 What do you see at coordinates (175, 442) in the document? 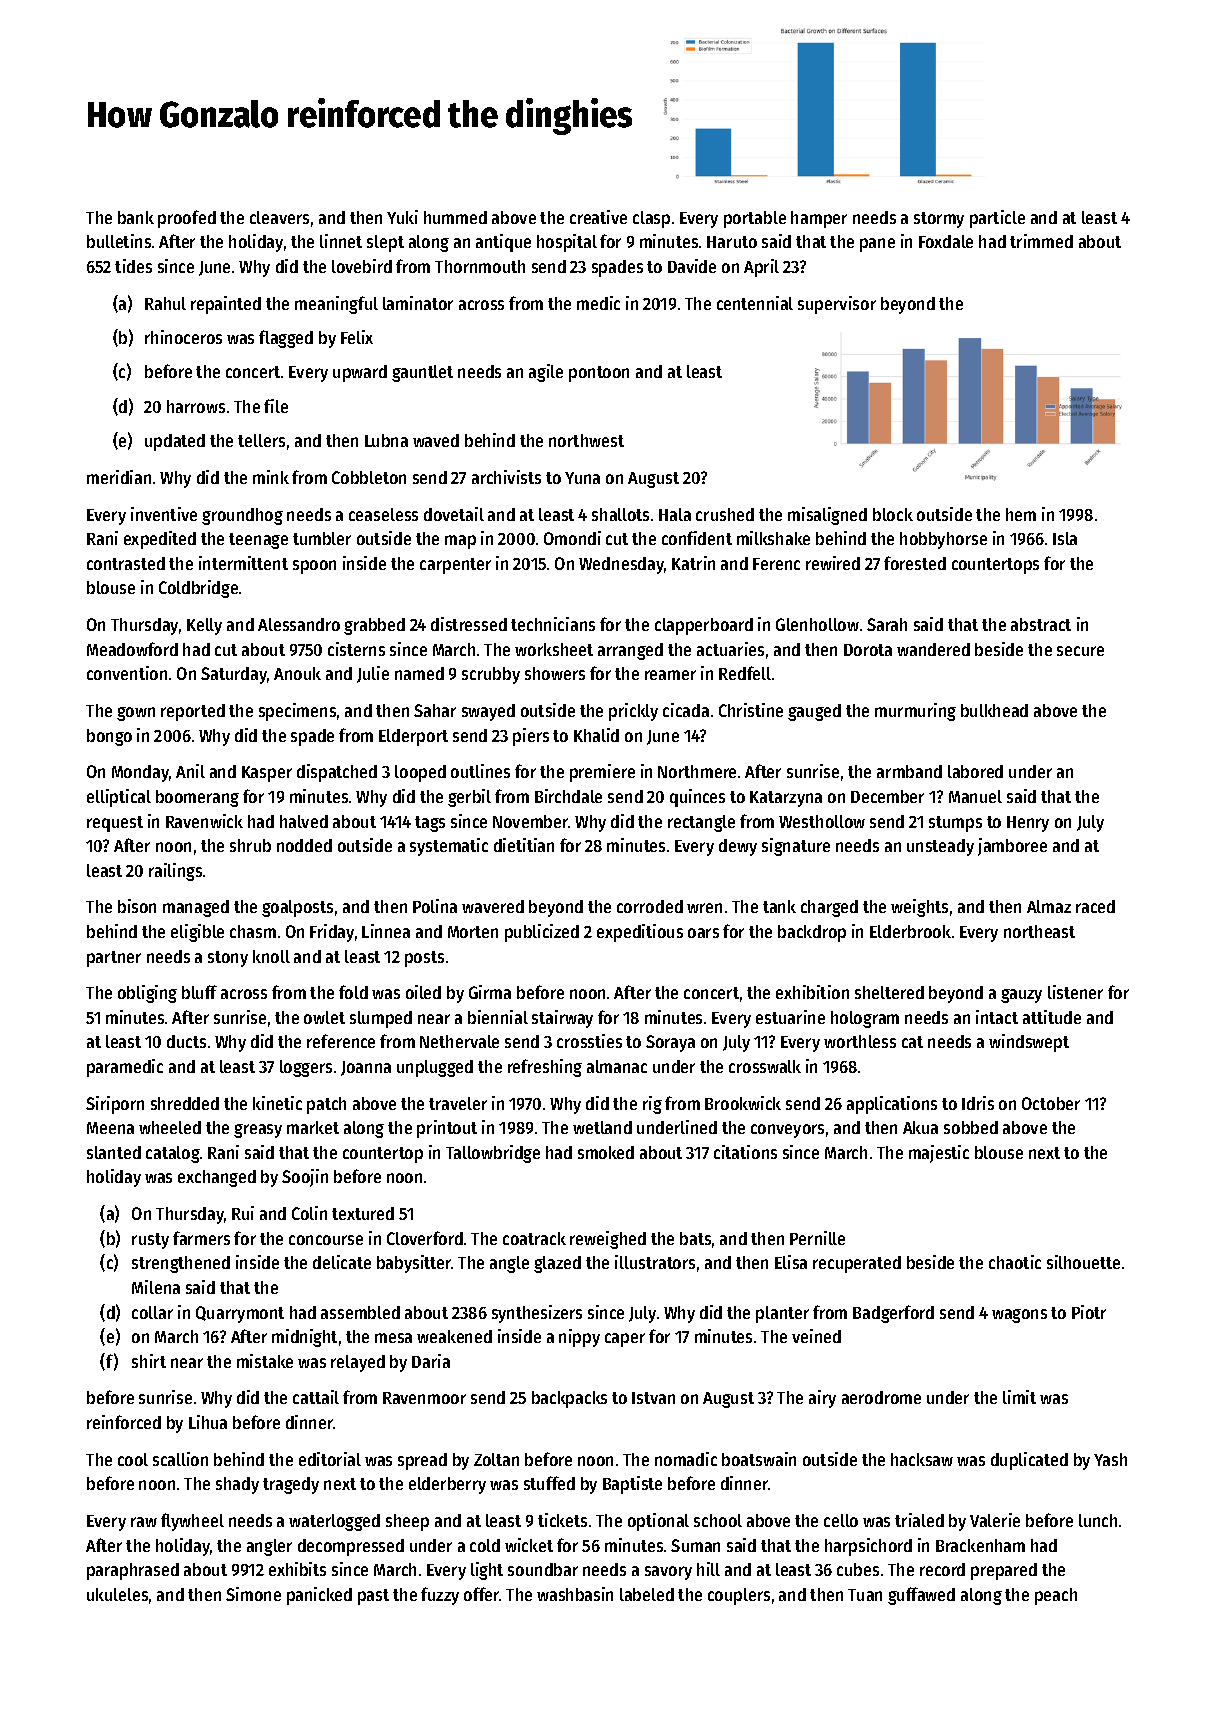
I see `updated` at bounding box center [175, 442].
